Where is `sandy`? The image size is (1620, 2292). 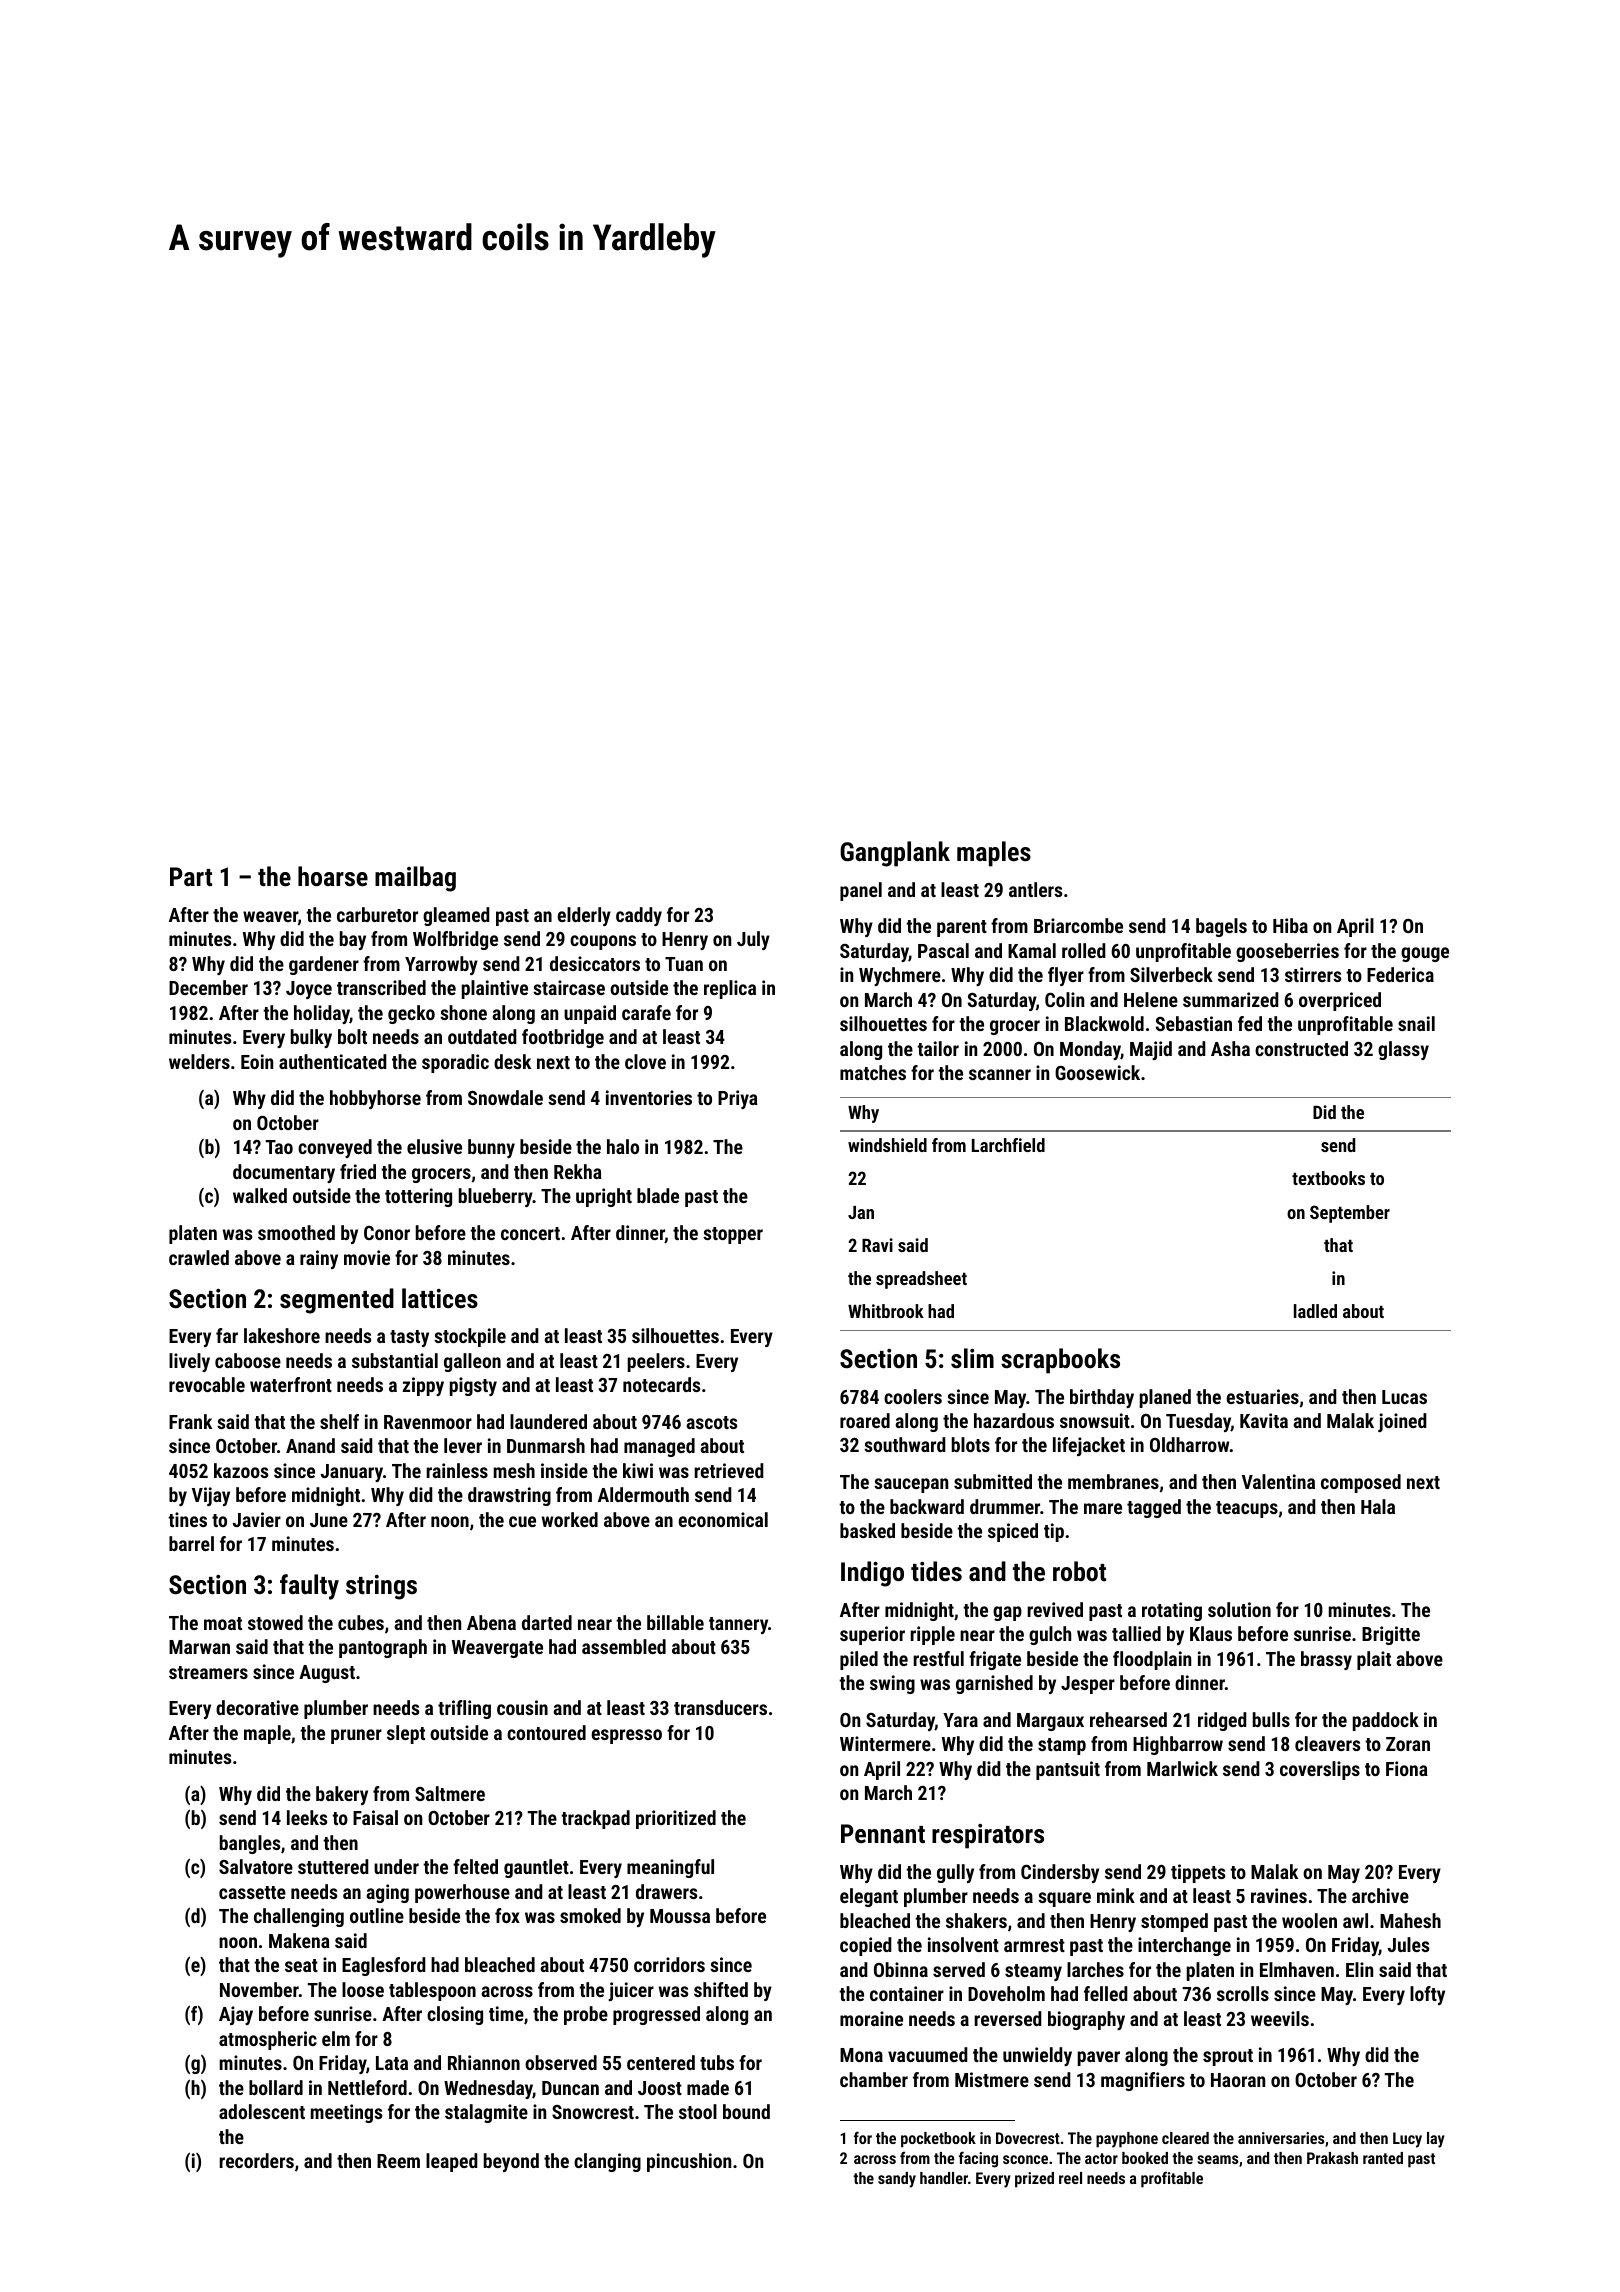
sandy is located at coordinates (897, 2180).
